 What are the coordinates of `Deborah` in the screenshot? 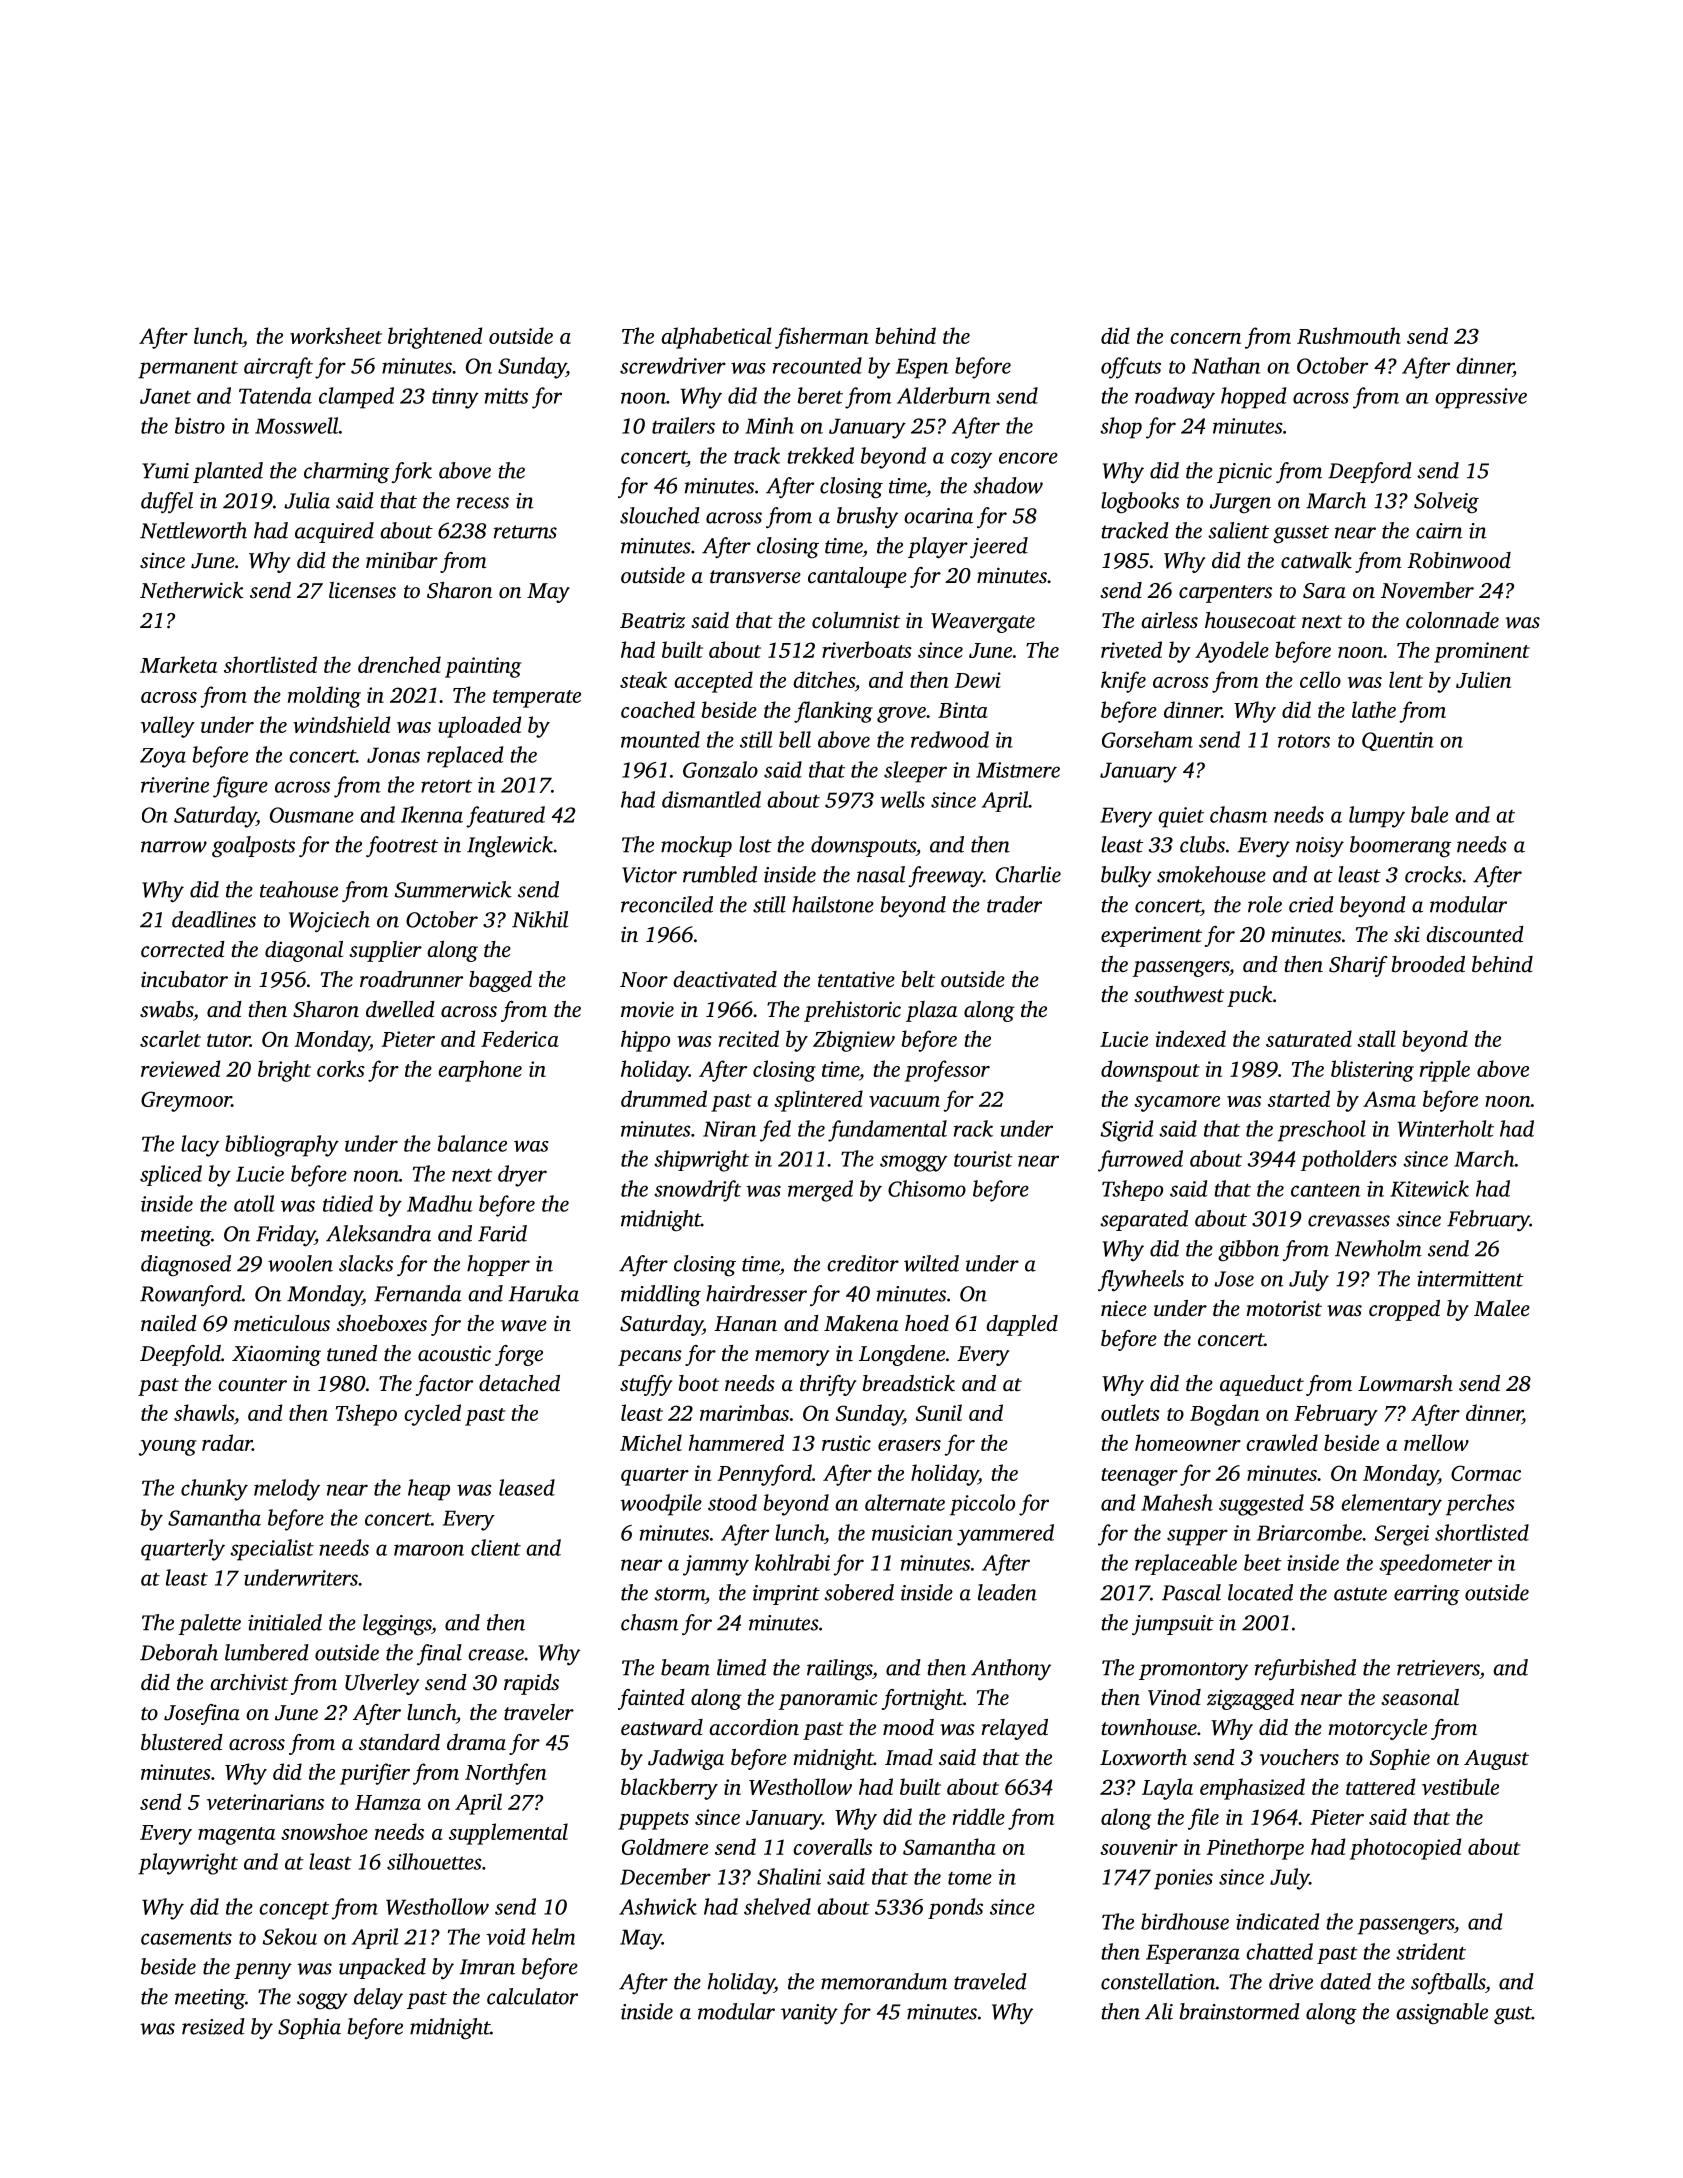 It's located at (179, 1652).
